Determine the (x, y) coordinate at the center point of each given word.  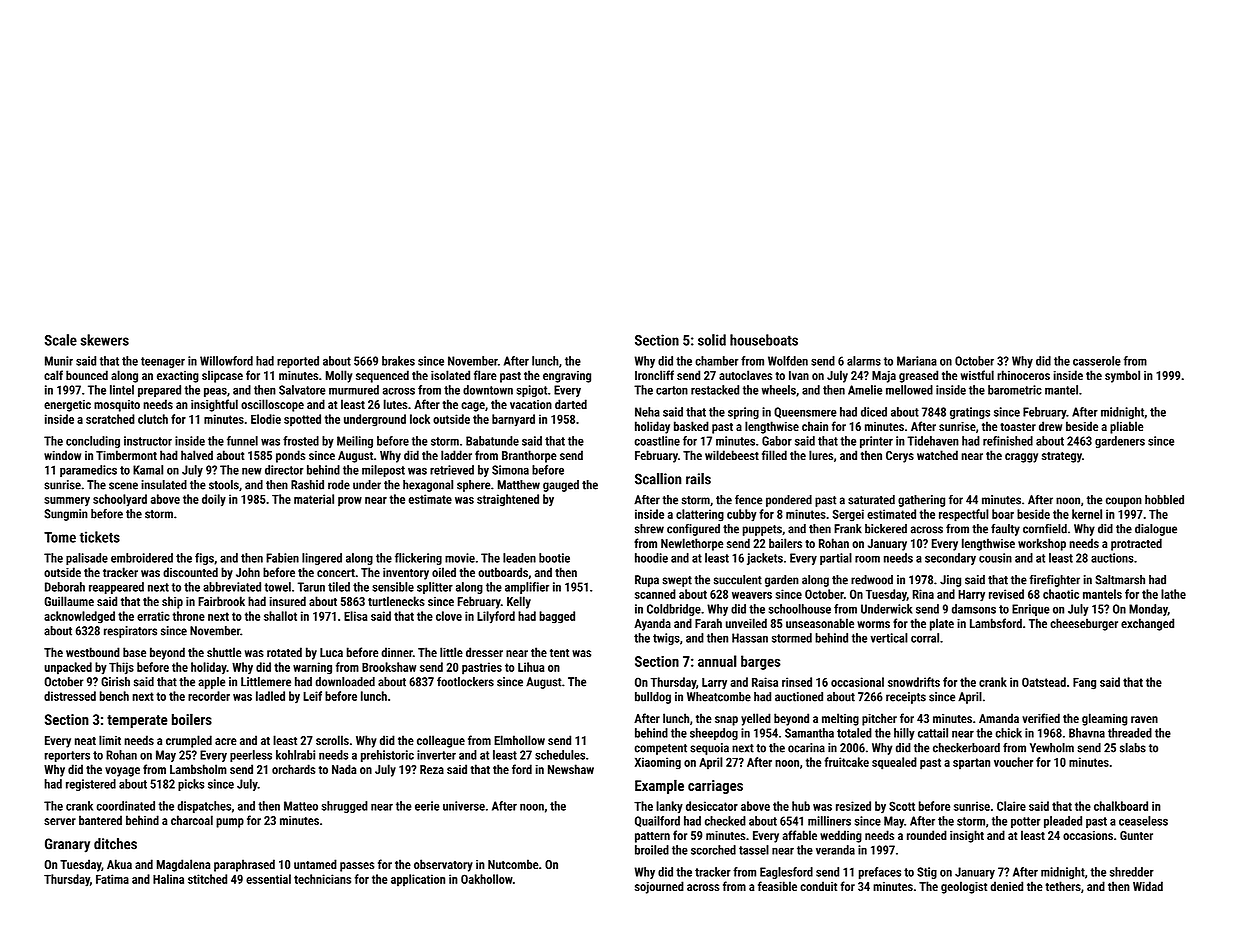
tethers (1063, 886)
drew (1050, 426)
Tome (60, 537)
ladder (456, 455)
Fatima (112, 879)
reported (298, 362)
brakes (398, 361)
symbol (1122, 376)
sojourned (659, 887)
